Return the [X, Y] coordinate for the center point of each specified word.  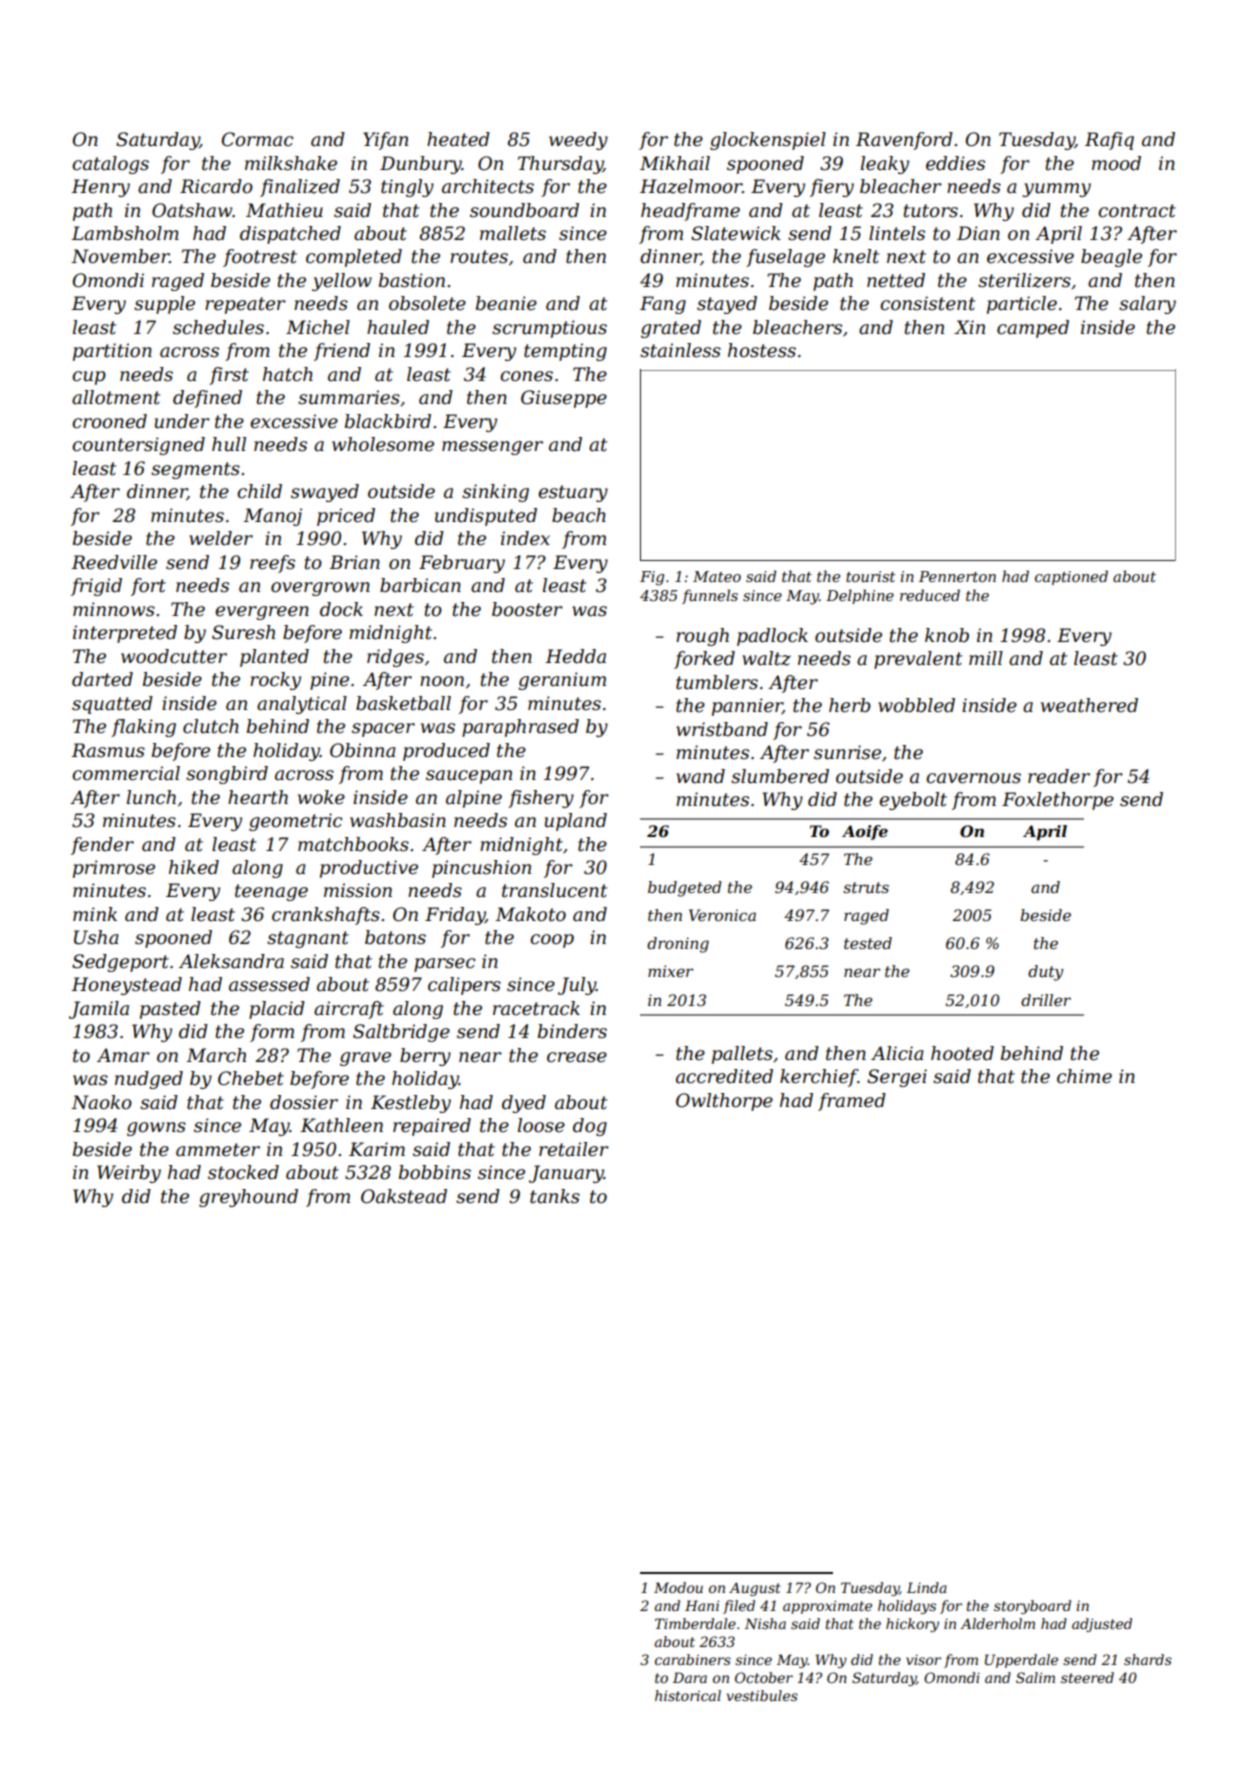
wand [700, 776]
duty [1046, 973]
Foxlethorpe [1058, 801]
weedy [578, 141]
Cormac [258, 139]
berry [425, 1057]
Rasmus [108, 750]
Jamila [99, 1010]
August [755, 1589]
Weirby [129, 1174]
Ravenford [904, 141]
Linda [927, 1587]
